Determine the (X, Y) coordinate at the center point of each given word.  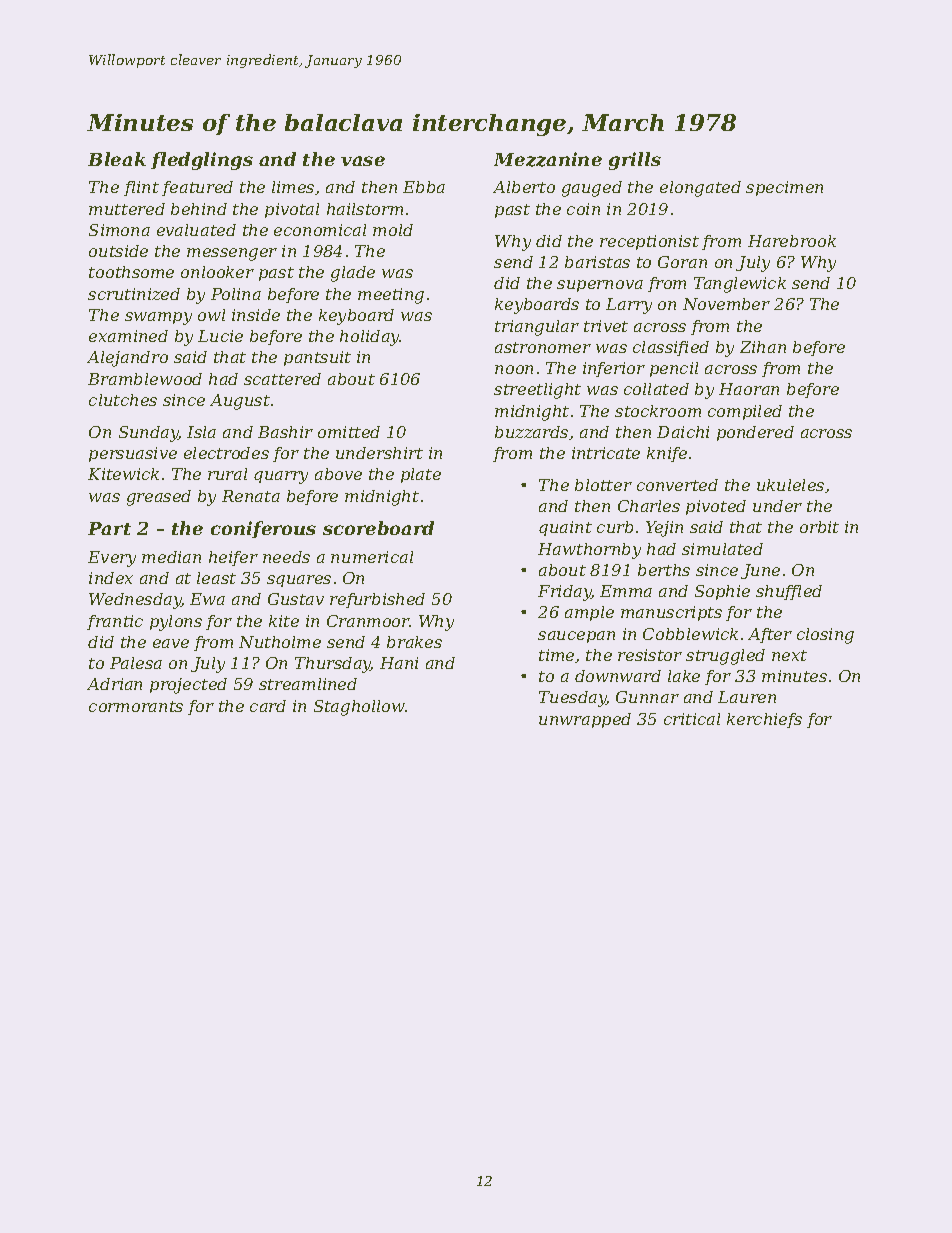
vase (363, 161)
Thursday (333, 665)
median (171, 557)
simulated (722, 549)
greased (159, 498)
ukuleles (790, 485)
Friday (565, 593)
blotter (603, 485)
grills (635, 161)
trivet (606, 326)
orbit (819, 527)
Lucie (220, 336)
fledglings (202, 161)
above (338, 474)
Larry (629, 306)
